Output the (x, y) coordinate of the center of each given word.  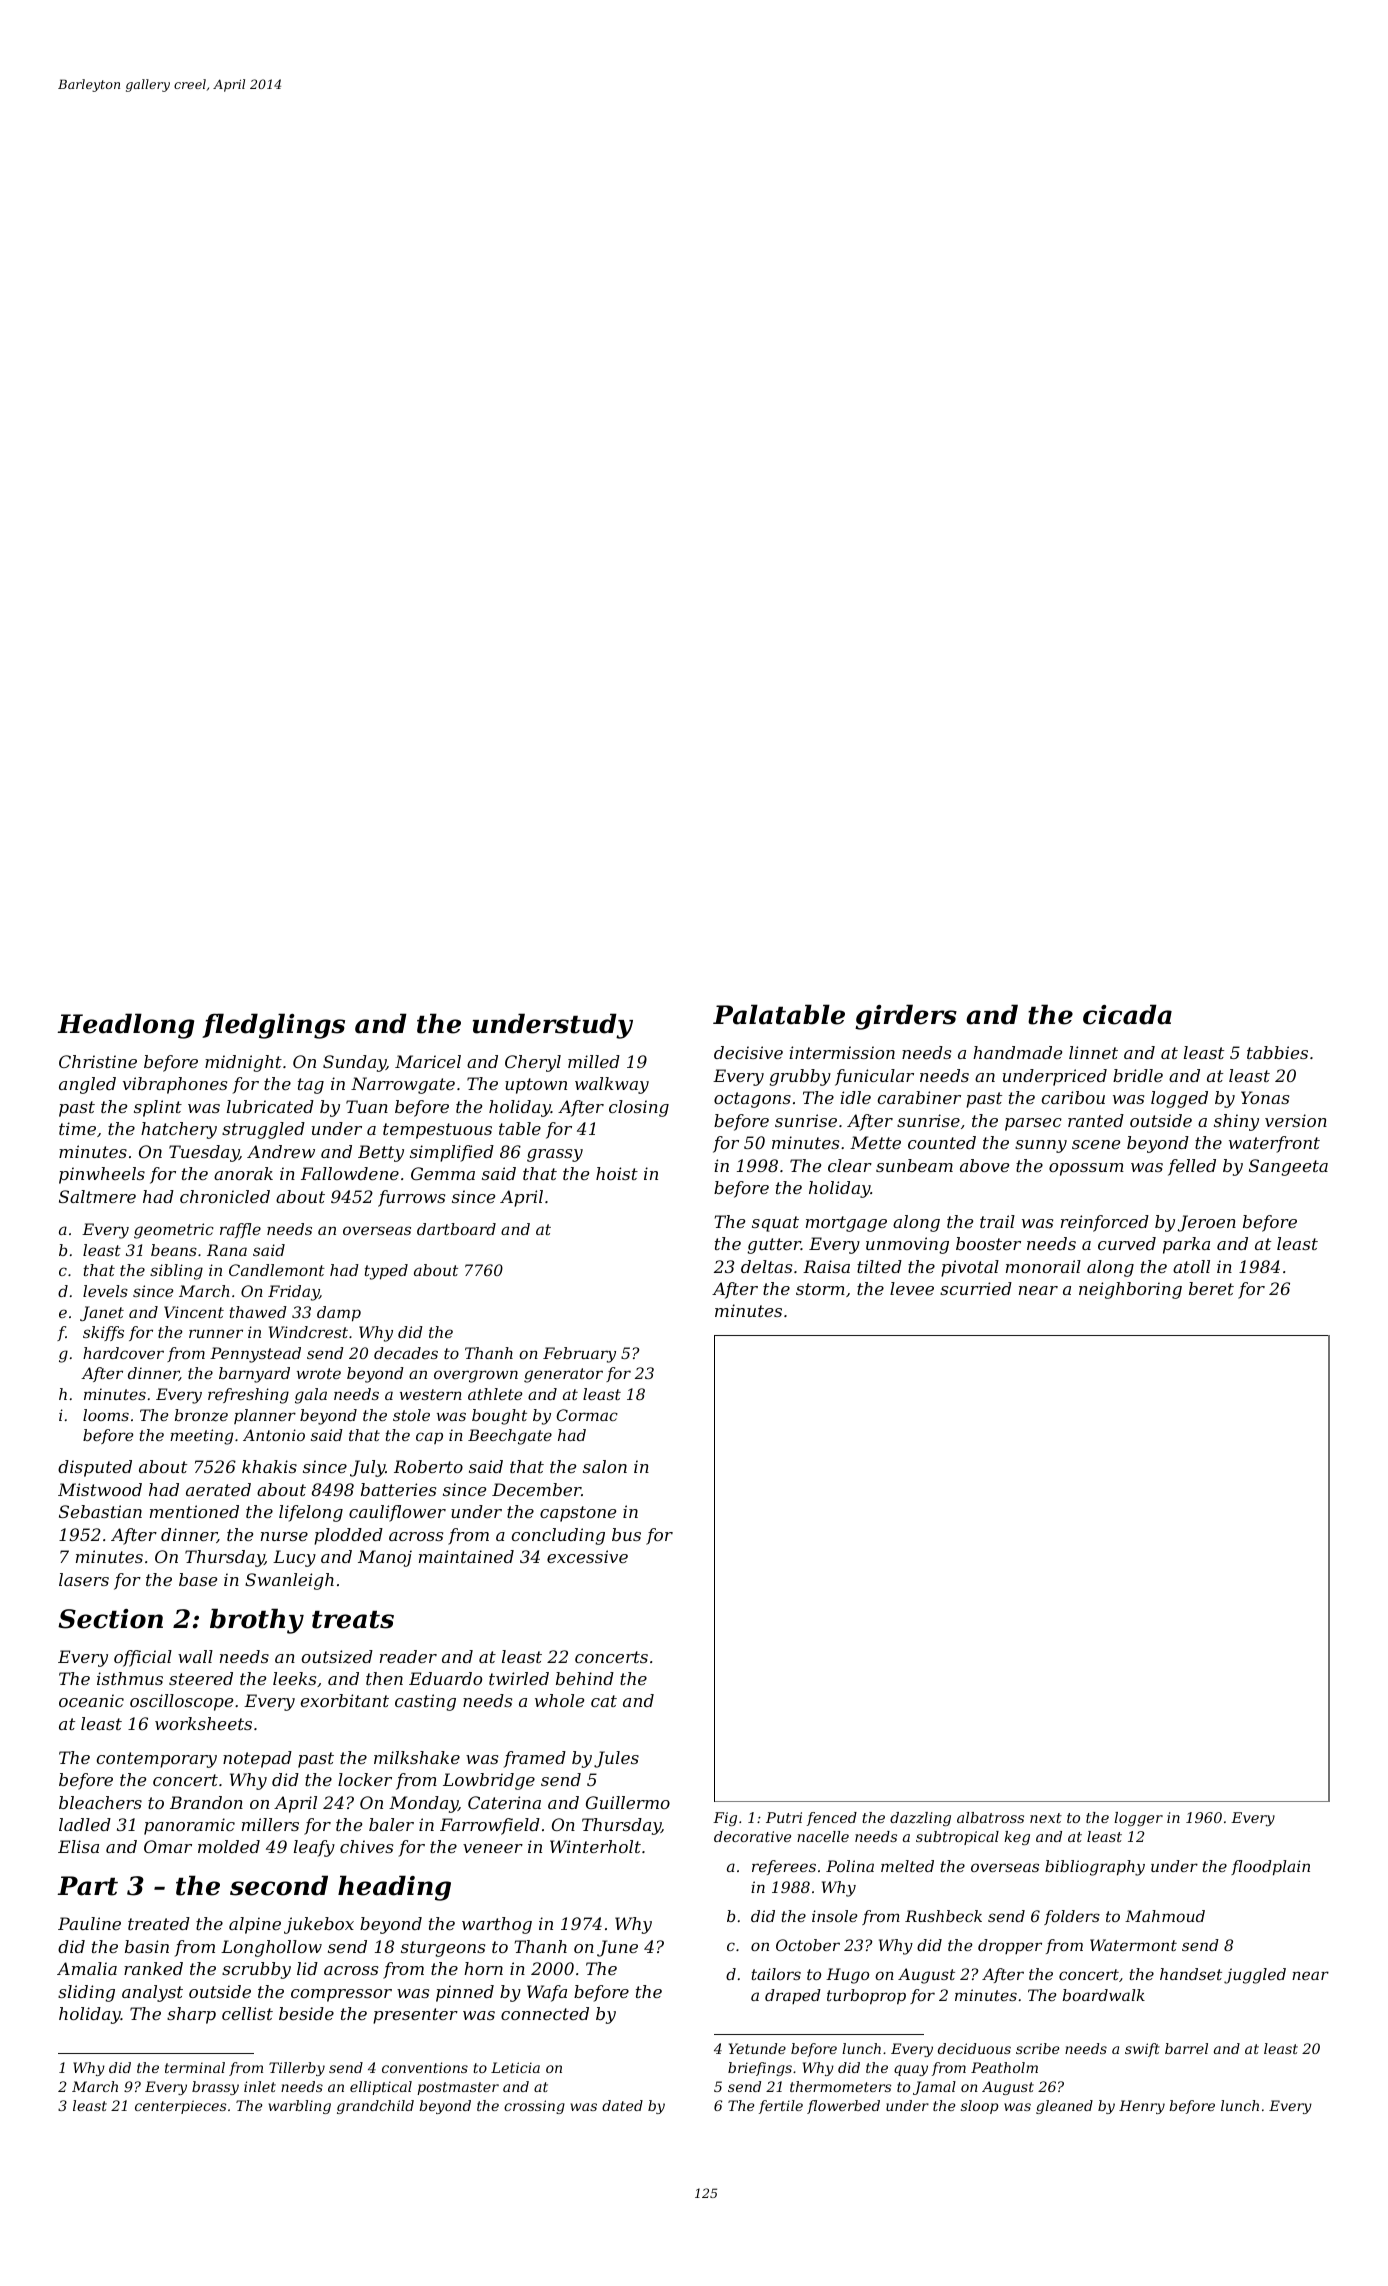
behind (585, 1678)
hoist (617, 1173)
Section (110, 1619)
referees (784, 1867)
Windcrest (308, 1332)
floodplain (1270, 1868)
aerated (218, 1489)
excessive (587, 1556)
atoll (1191, 1266)
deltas (766, 1266)
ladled (85, 1824)
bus (626, 1534)
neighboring (1130, 1290)
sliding (86, 1993)
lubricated (270, 1106)
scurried (976, 1288)
